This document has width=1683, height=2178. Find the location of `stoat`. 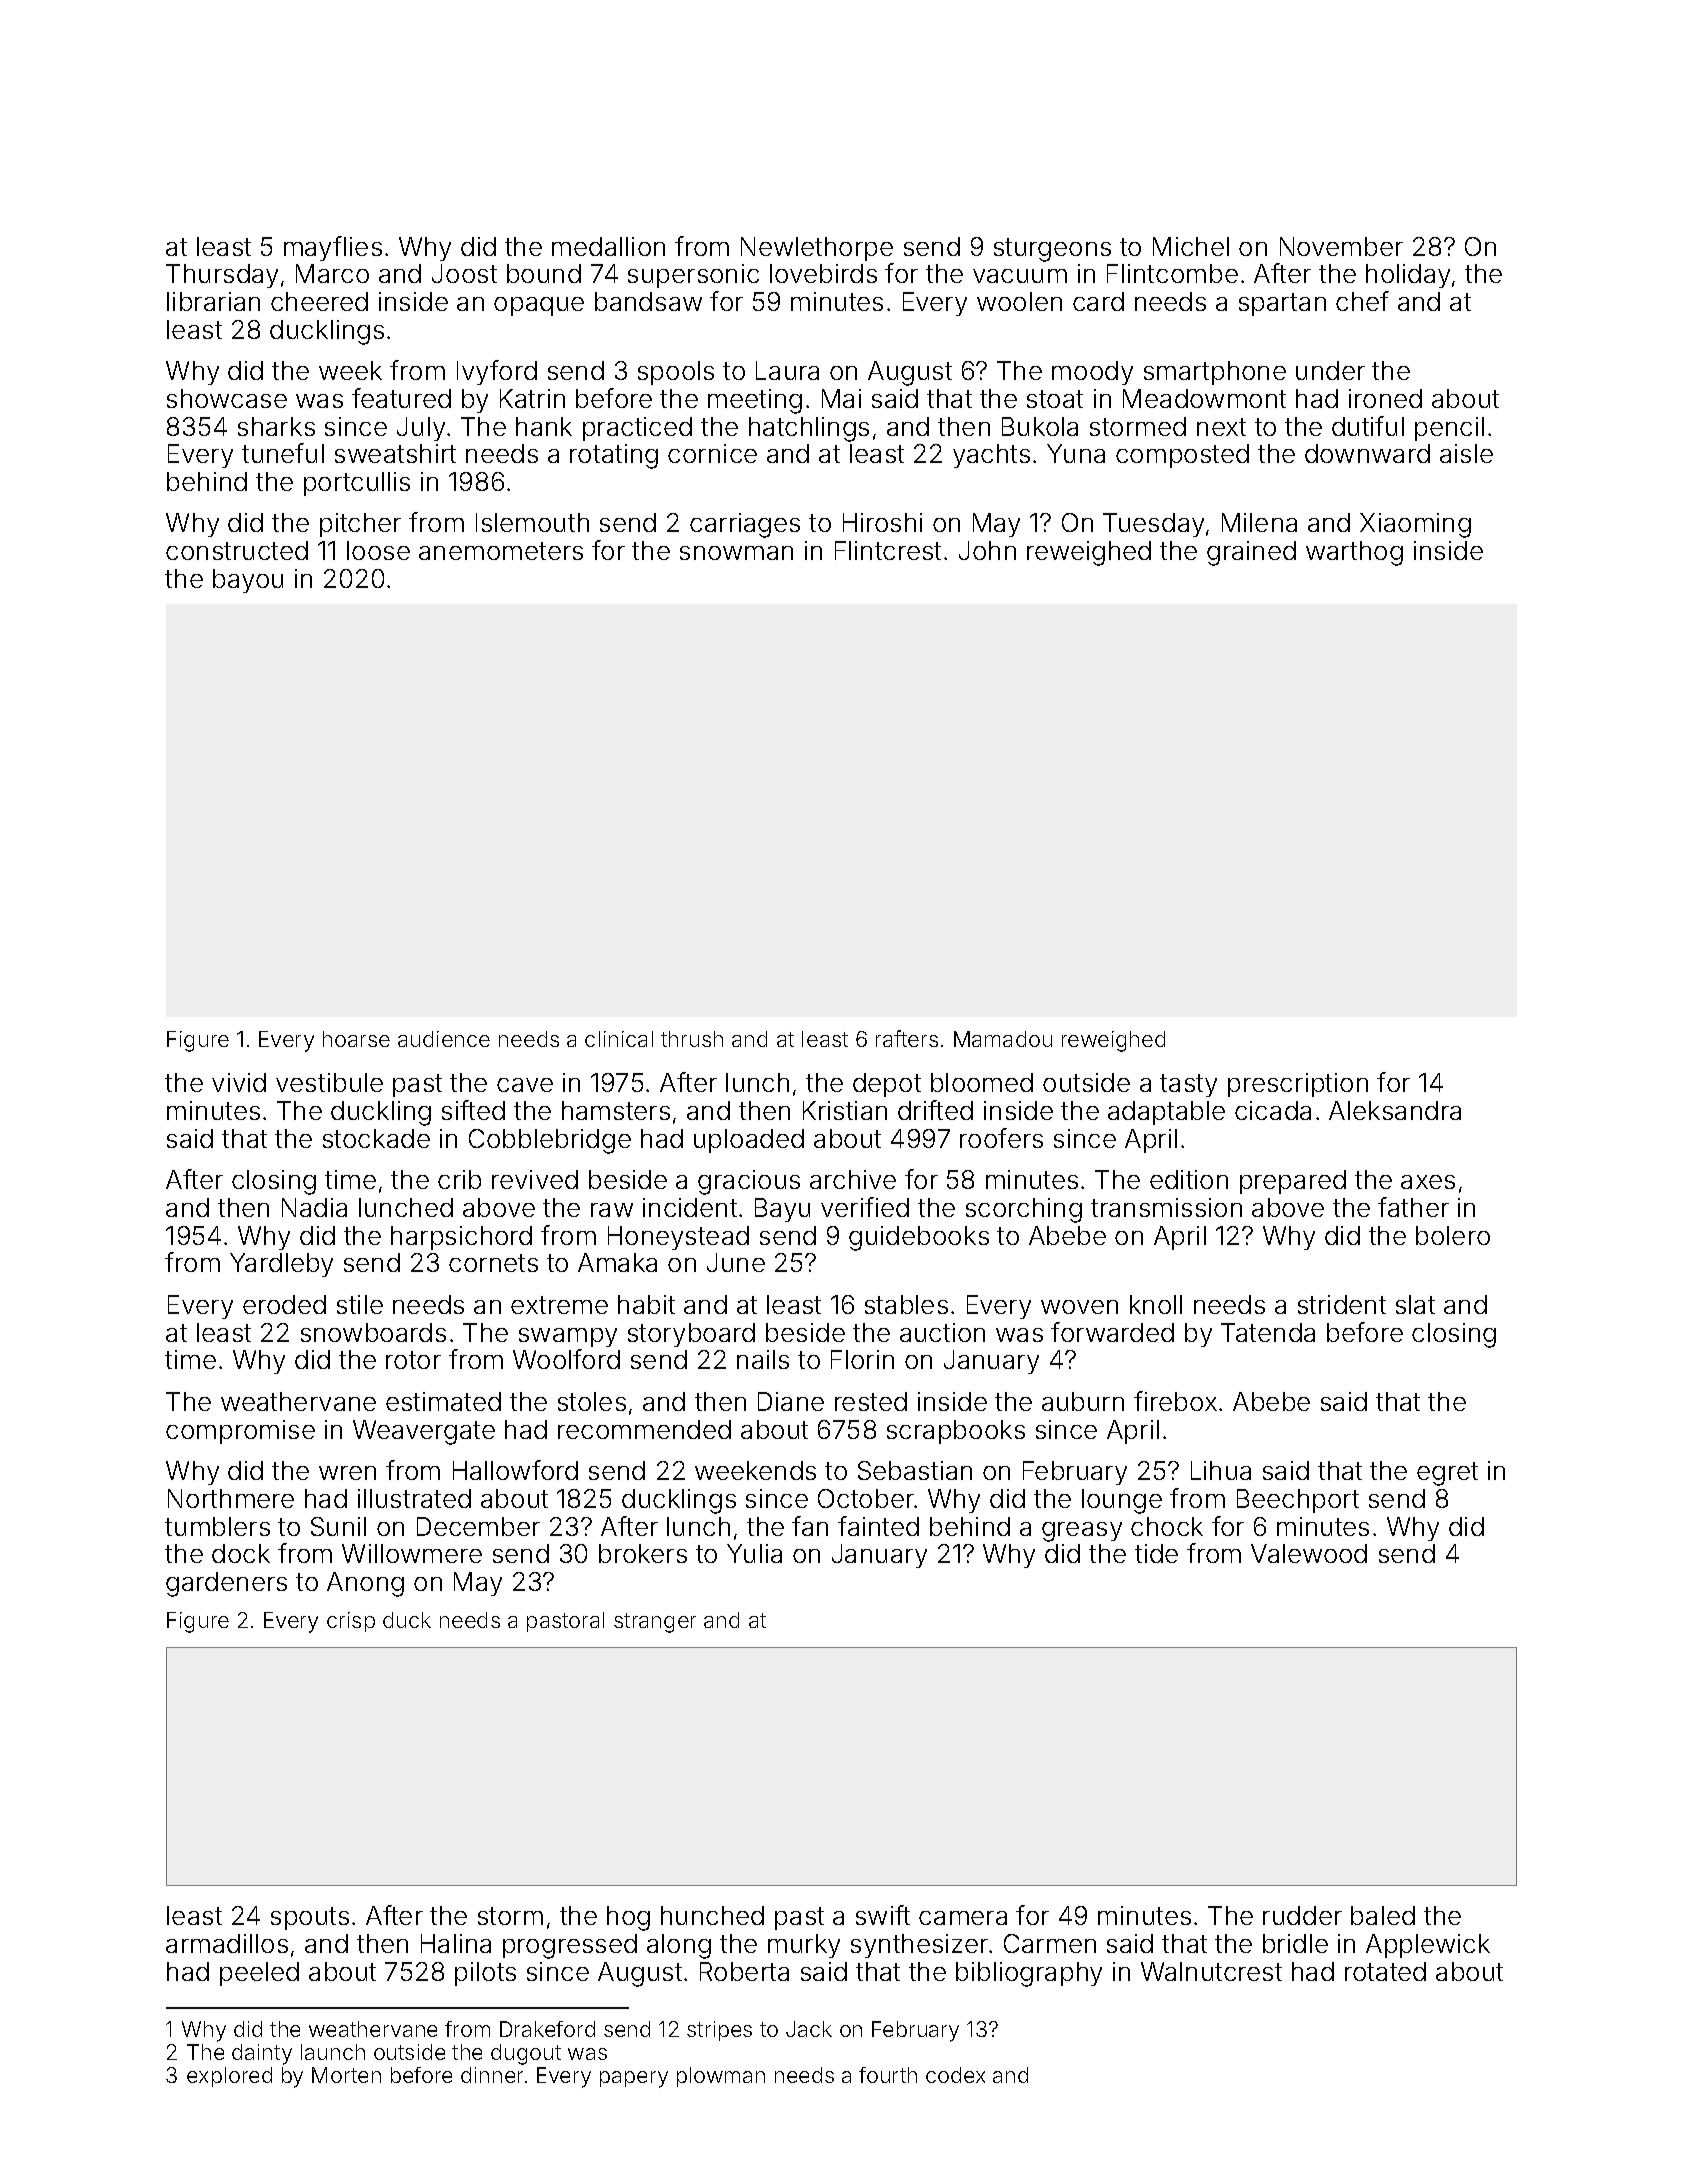

stoat is located at coordinates (1055, 399).
